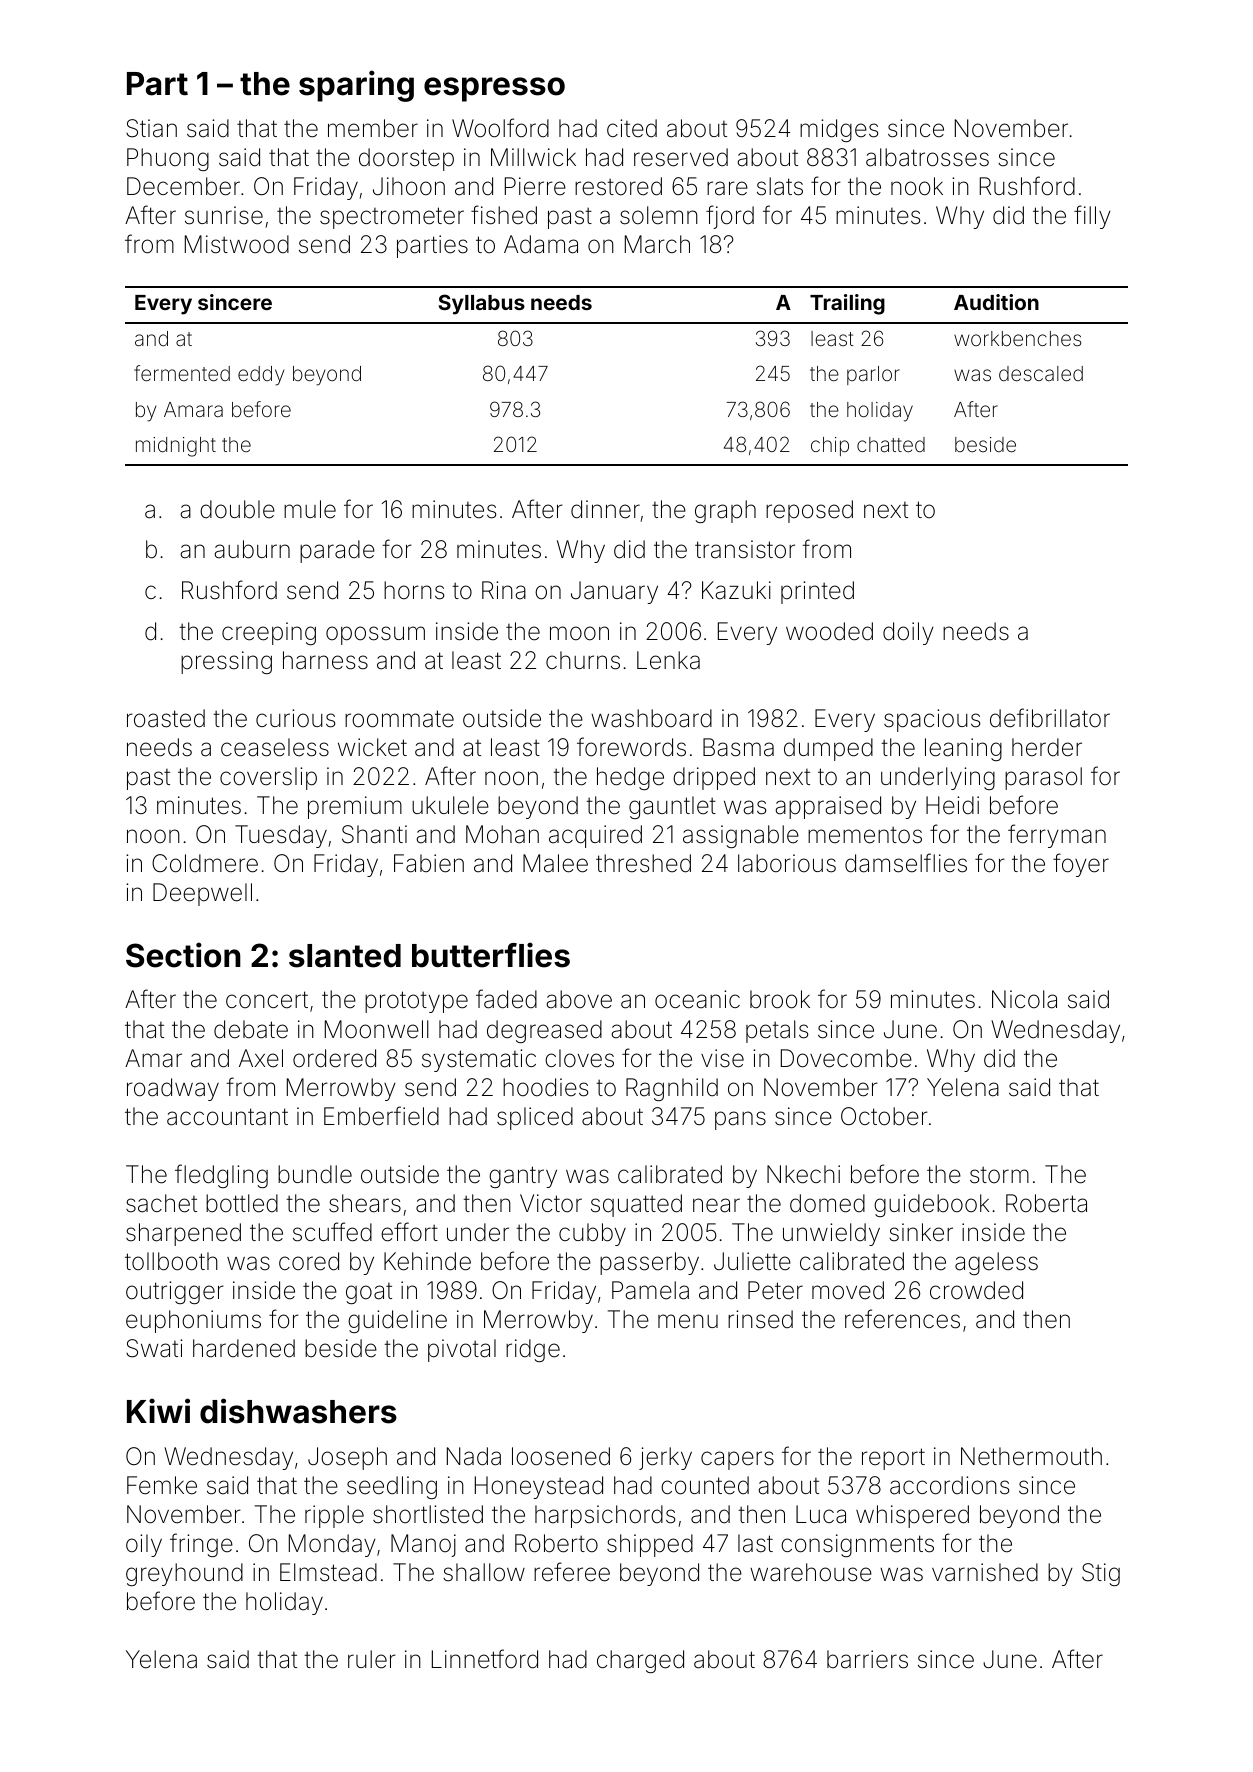  Describe the element at coordinates (1041, 373) in the page. I see `descaled` at that location.
